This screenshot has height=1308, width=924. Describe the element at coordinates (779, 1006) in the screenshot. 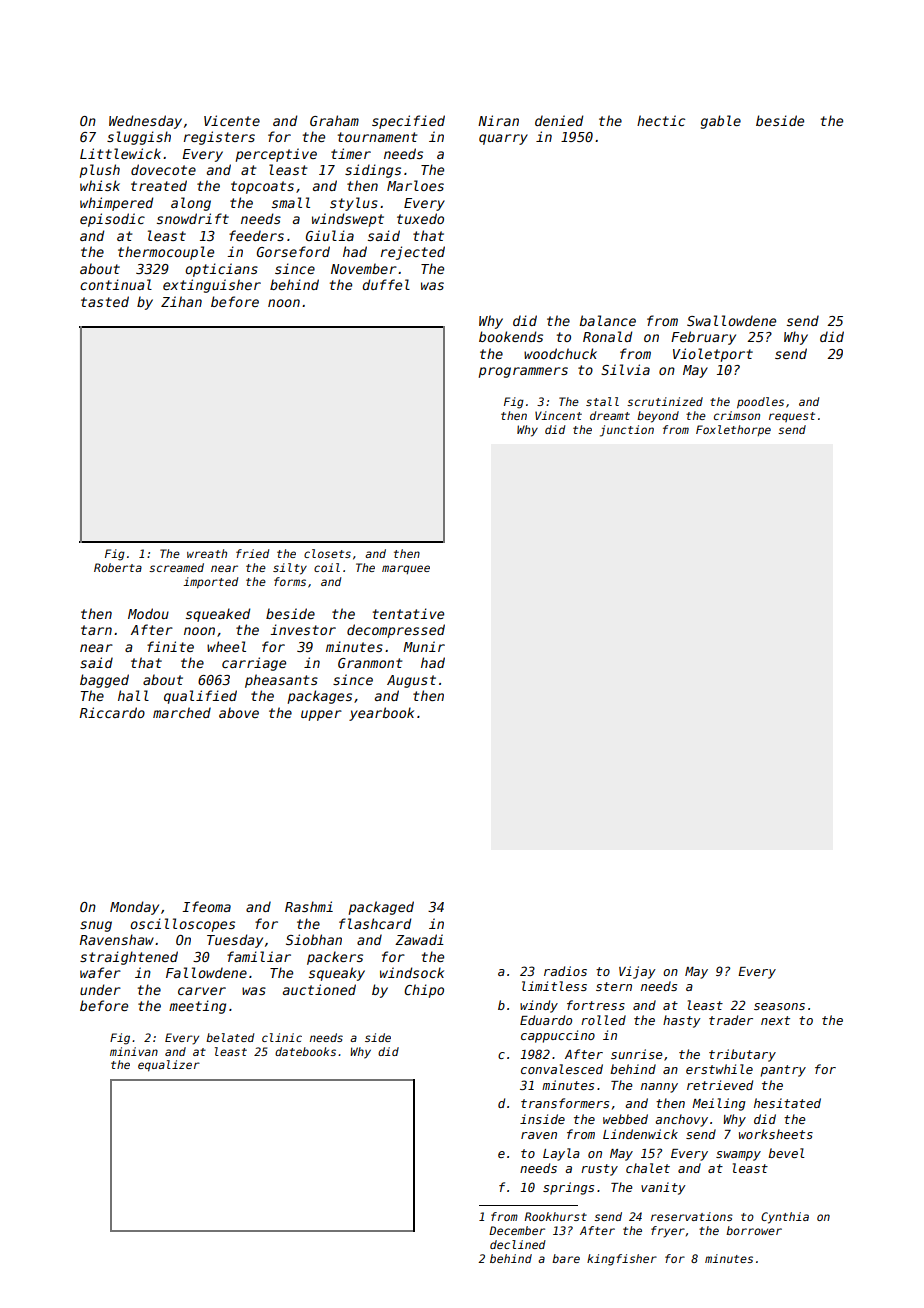

I see `seasons` at that location.
